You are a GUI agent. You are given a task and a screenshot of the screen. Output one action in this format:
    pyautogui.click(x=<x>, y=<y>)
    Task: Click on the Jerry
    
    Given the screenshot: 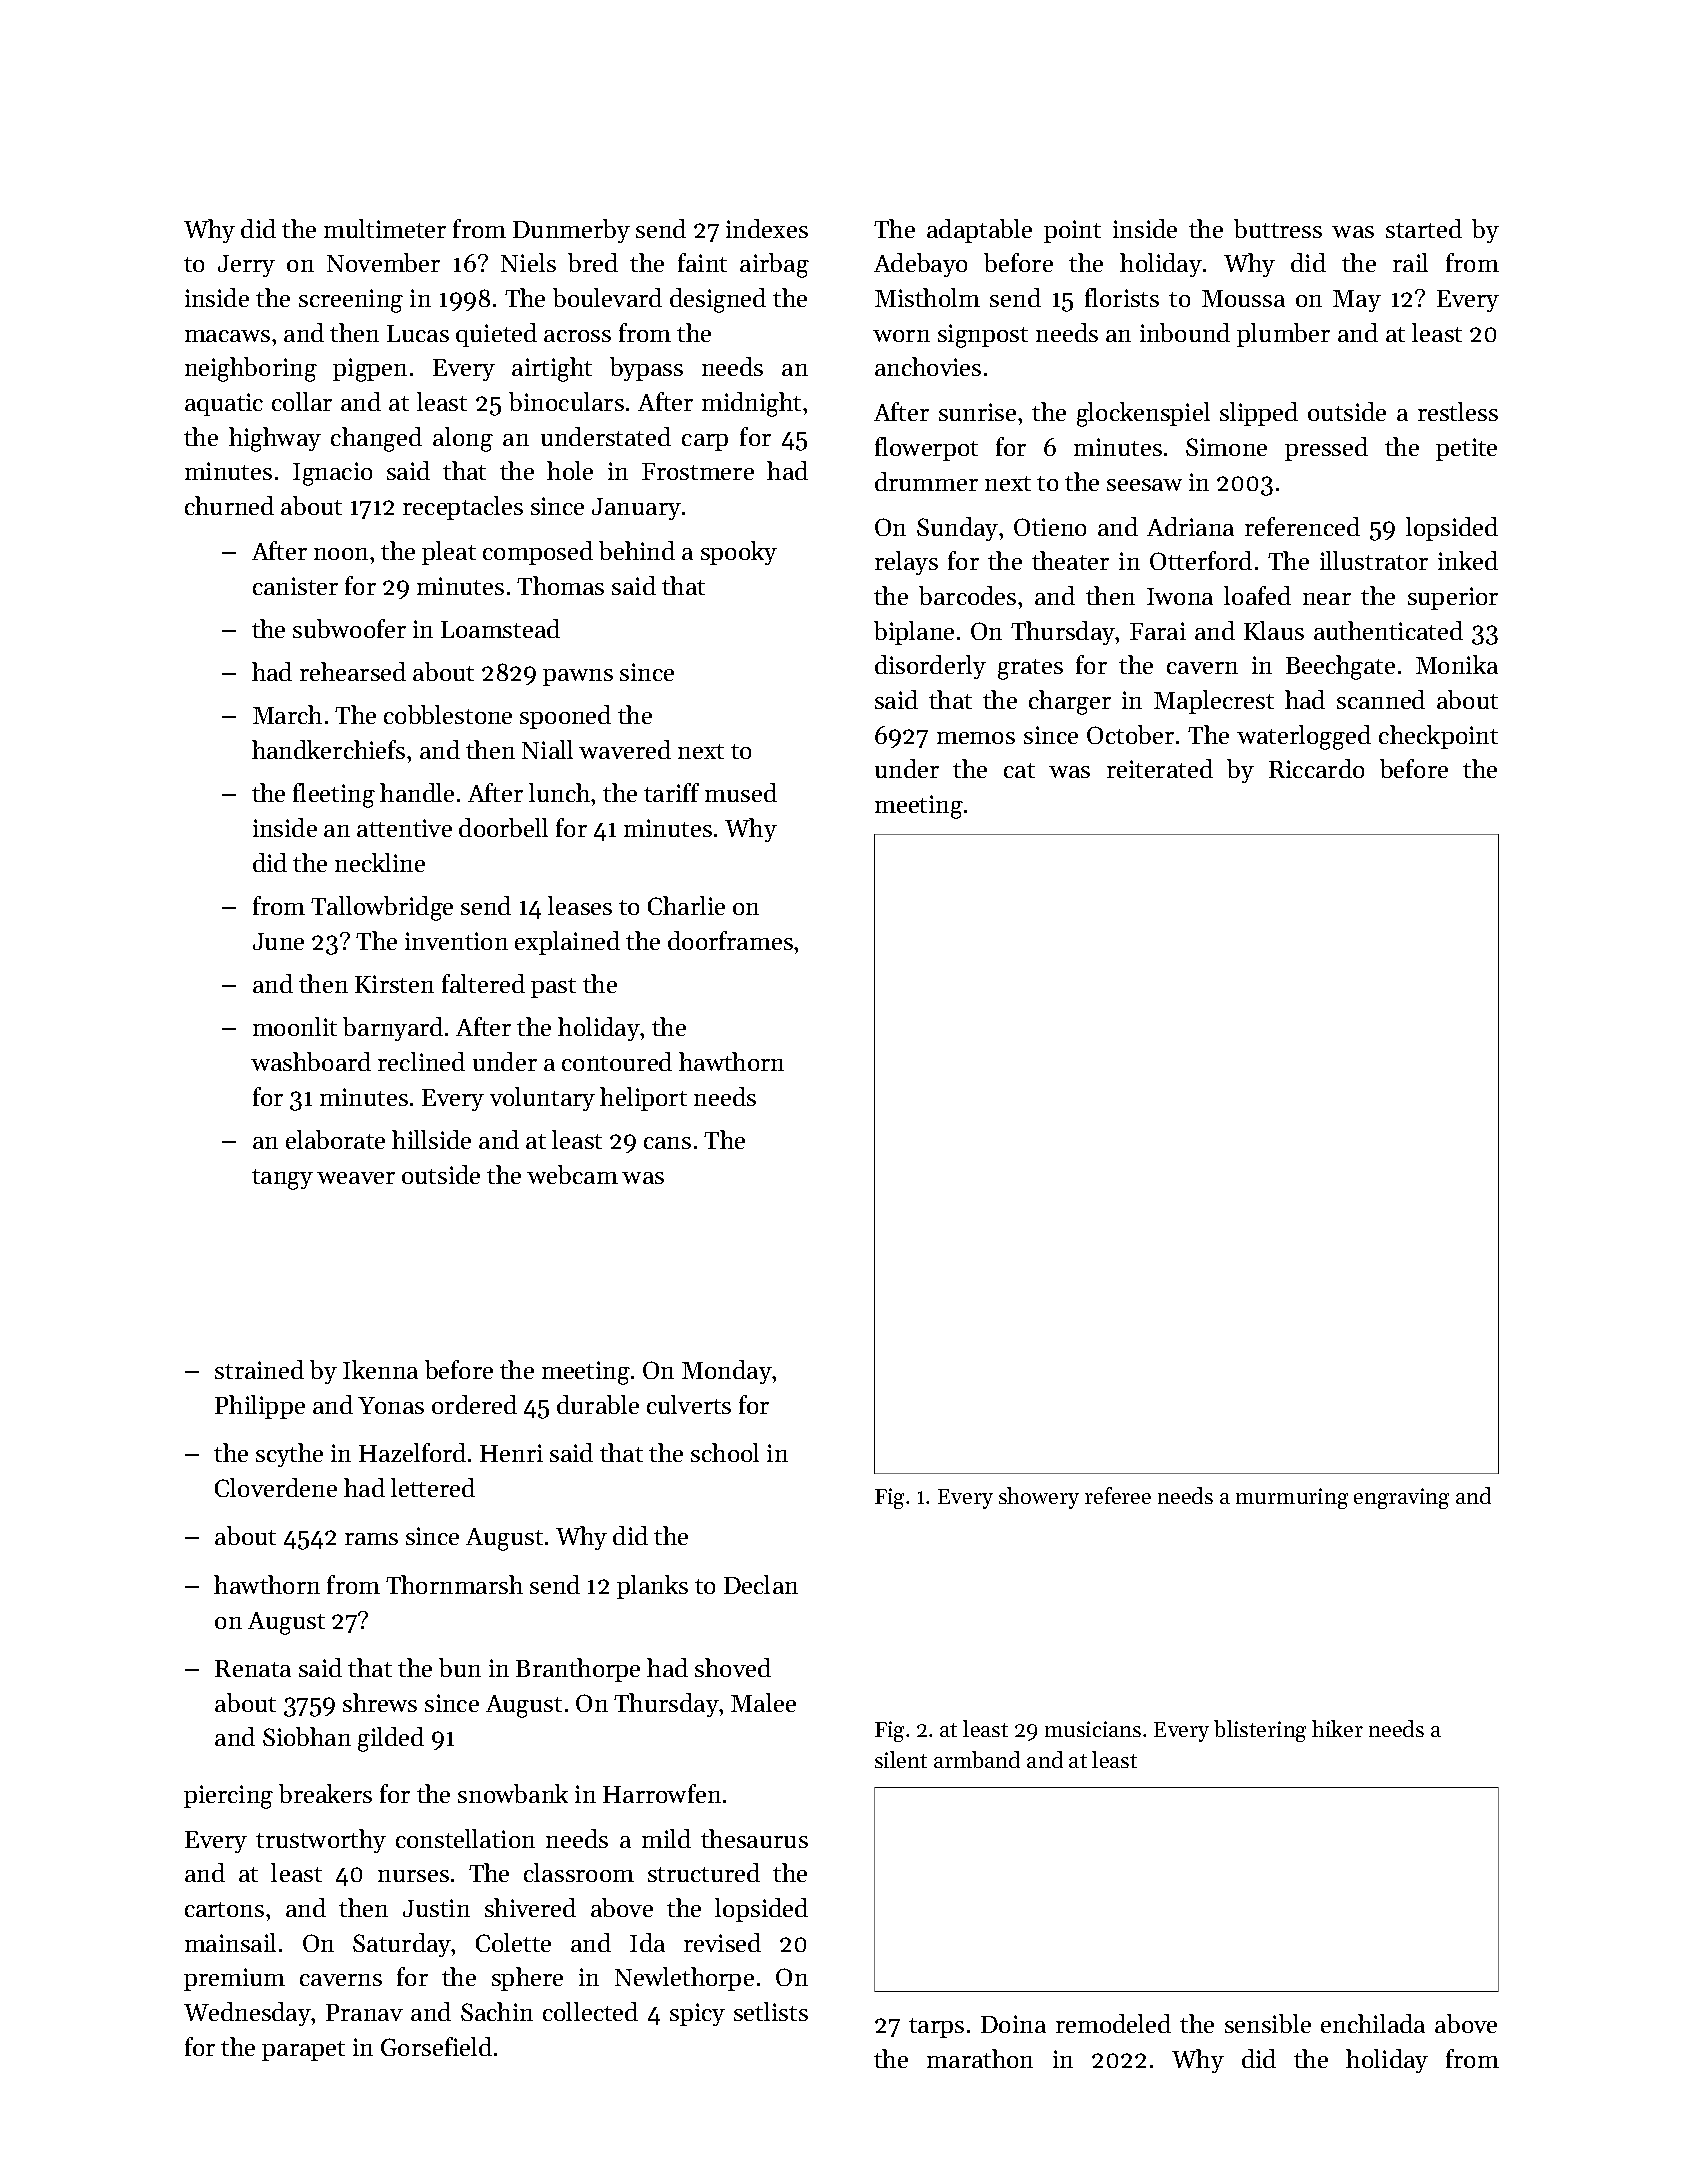 What is the action you would take?
    pyautogui.click(x=246, y=266)
